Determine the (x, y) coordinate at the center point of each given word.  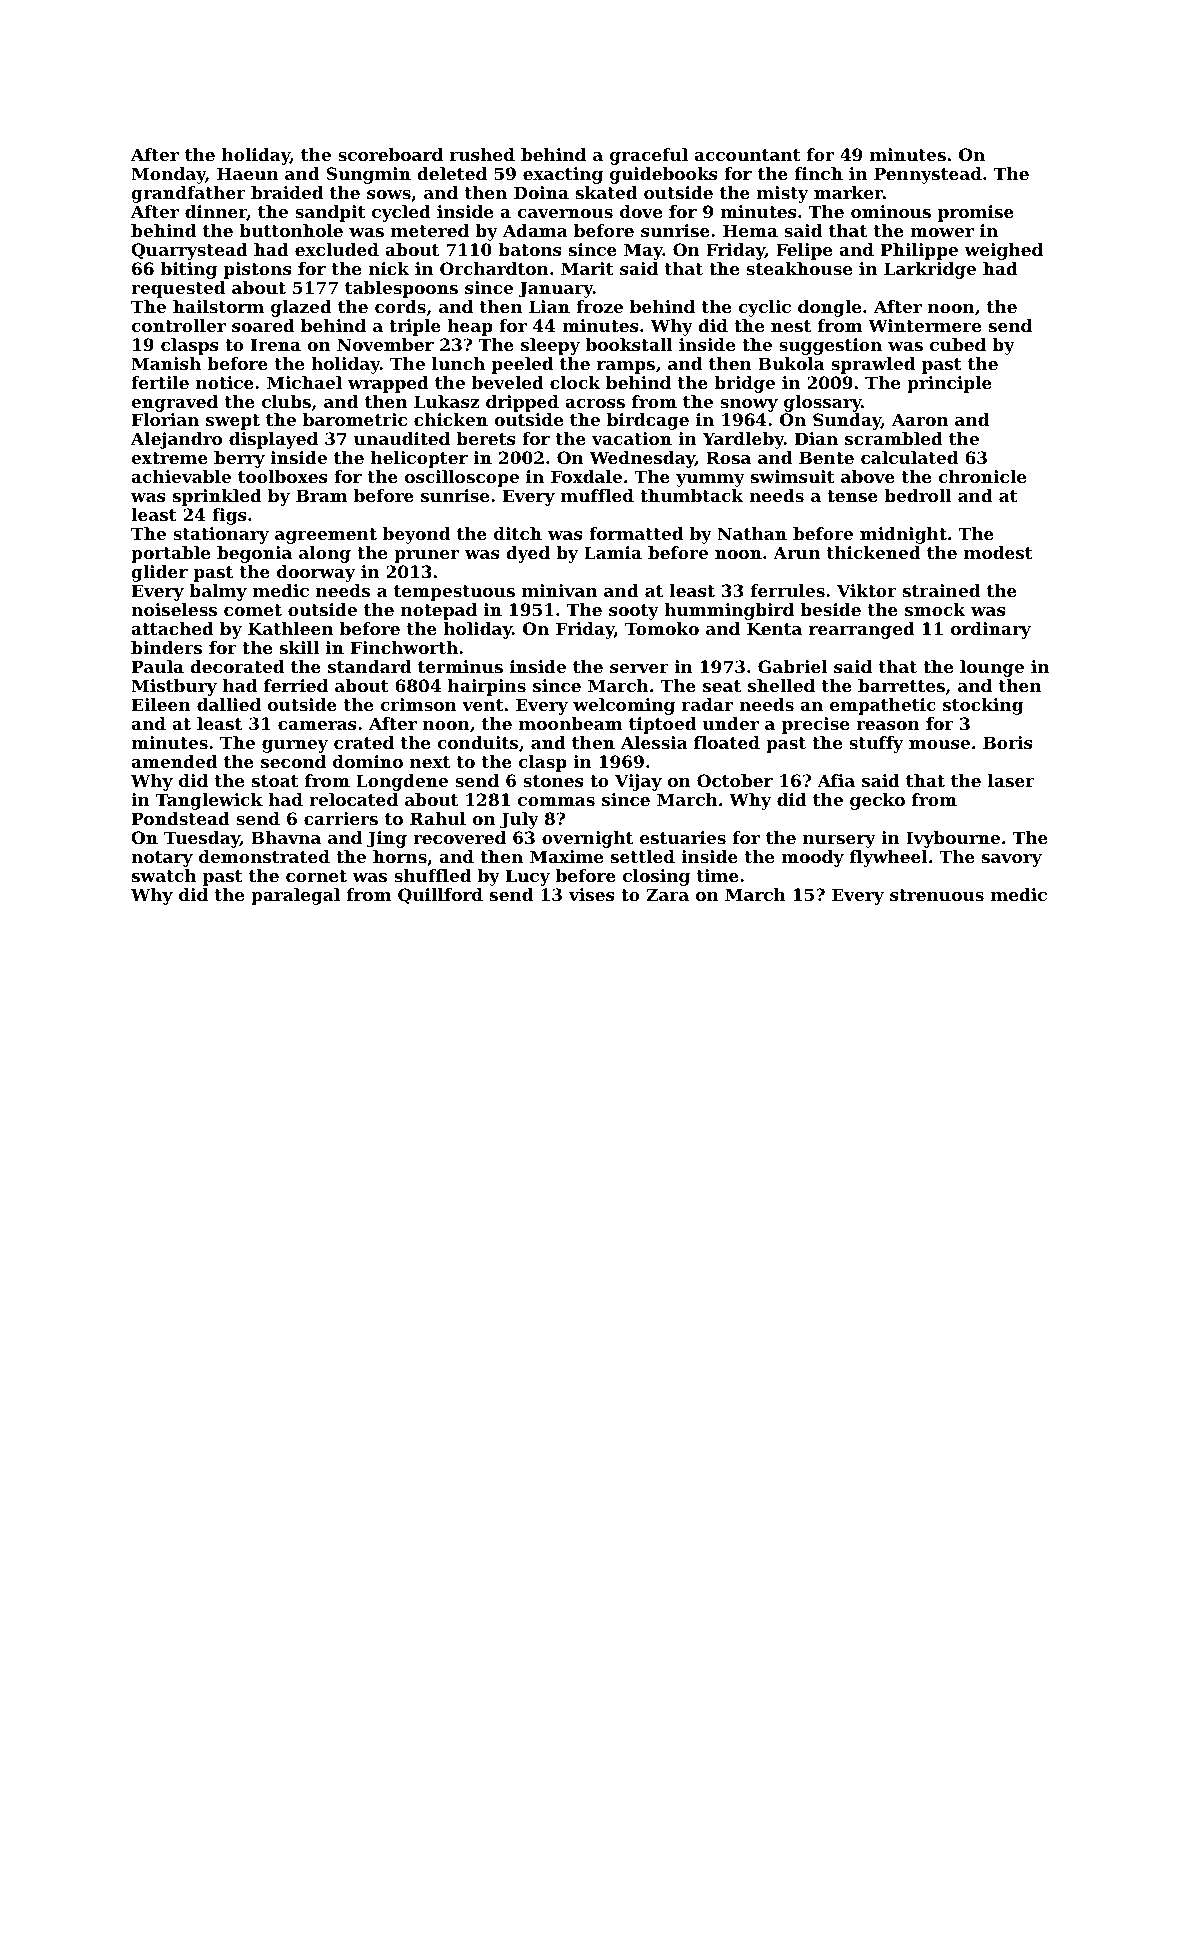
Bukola (791, 363)
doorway (316, 573)
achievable (181, 476)
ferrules (788, 590)
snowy (749, 405)
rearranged (862, 630)
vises (591, 894)
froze (599, 306)
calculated (909, 457)
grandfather (188, 194)
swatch (164, 875)
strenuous (937, 895)
